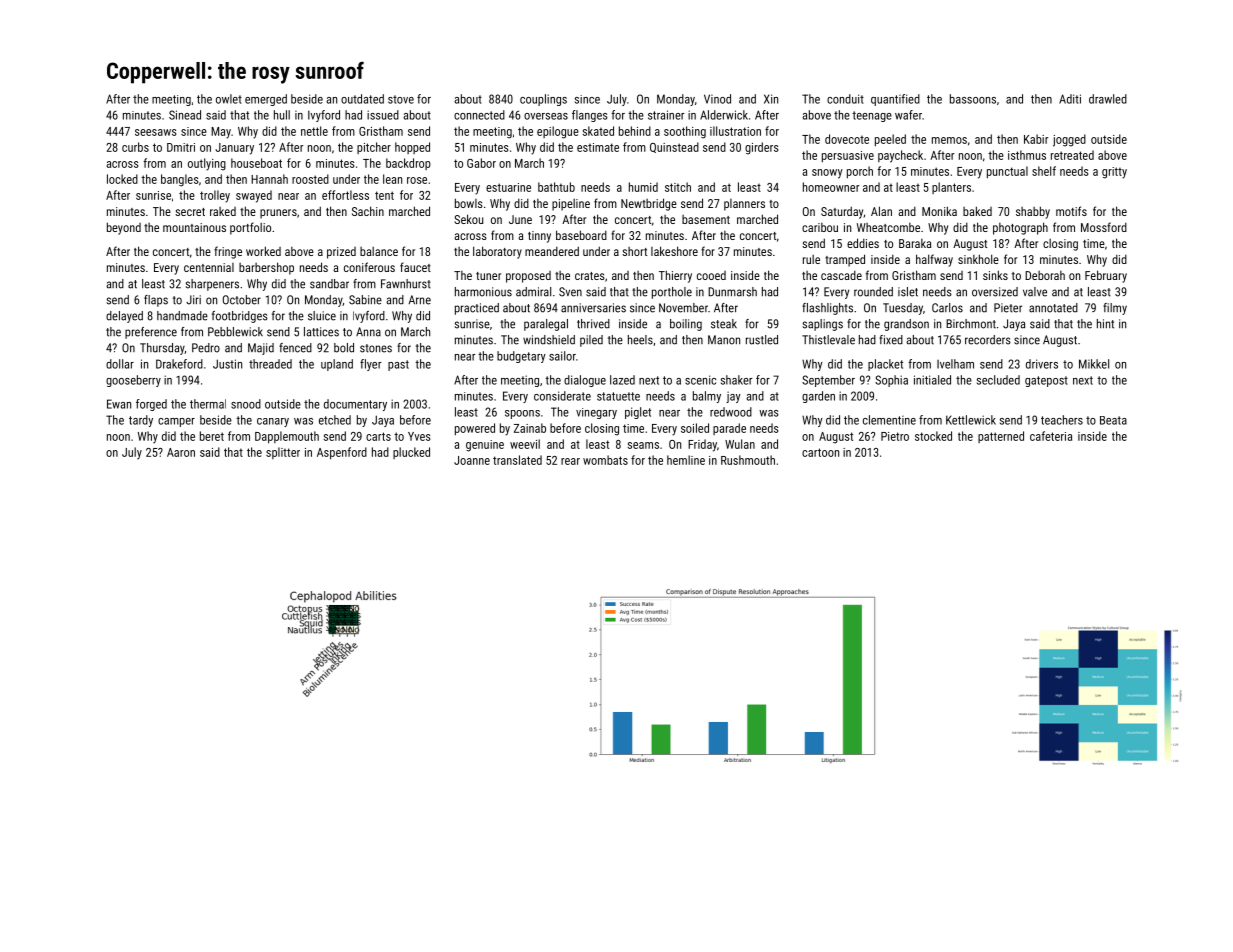  What do you see at coordinates (585, 381) in the screenshot?
I see `dialogue` at bounding box center [585, 381].
